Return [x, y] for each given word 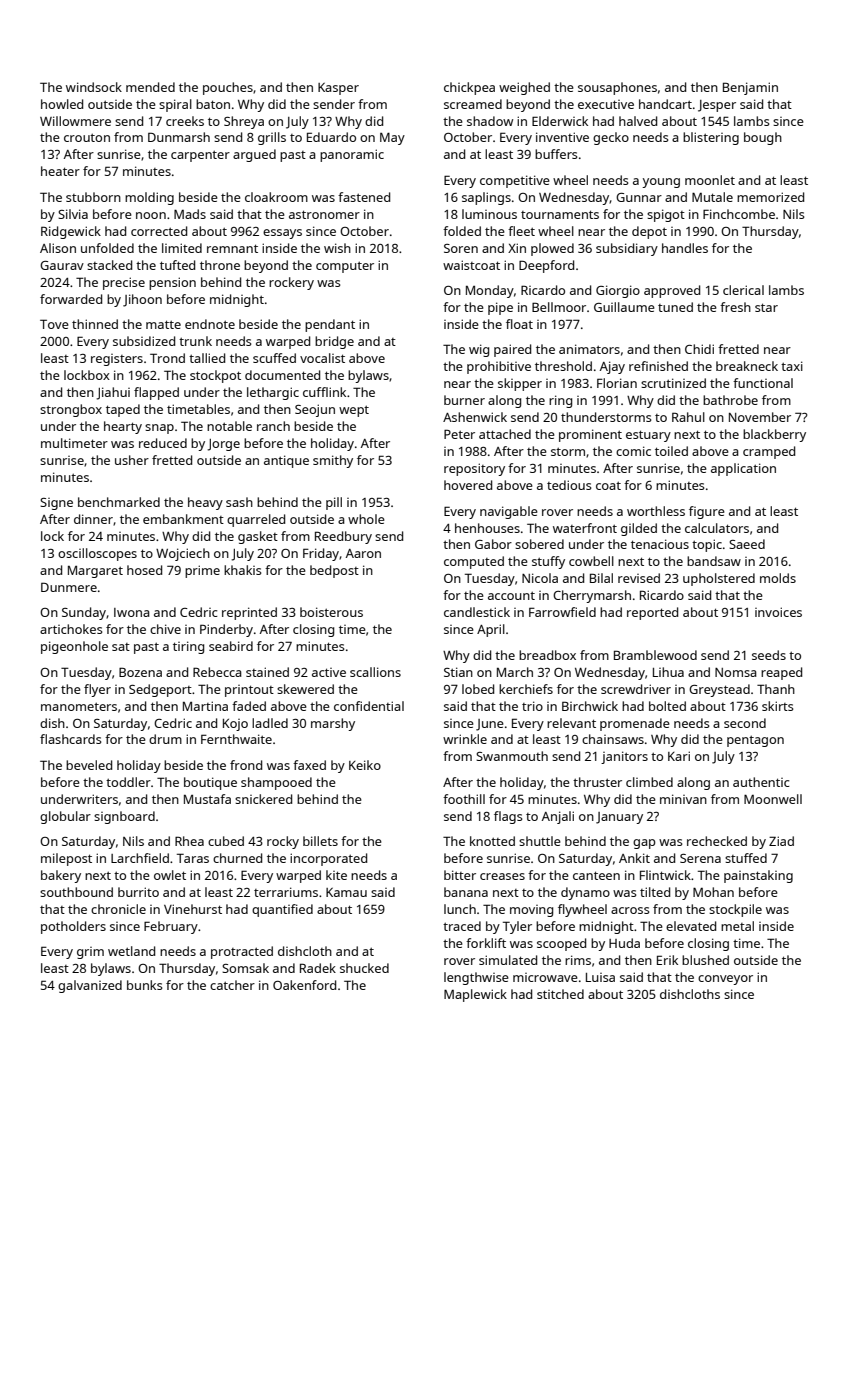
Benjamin [750, 88]
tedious [569, 485]
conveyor [725, 980]
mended [150, 87]
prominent [590, 435]
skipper [520, 384]
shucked [364, 968]
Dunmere [69, 587]
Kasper [338, 89]
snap [159, 429]
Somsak [245, 968]
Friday [321, 554]
